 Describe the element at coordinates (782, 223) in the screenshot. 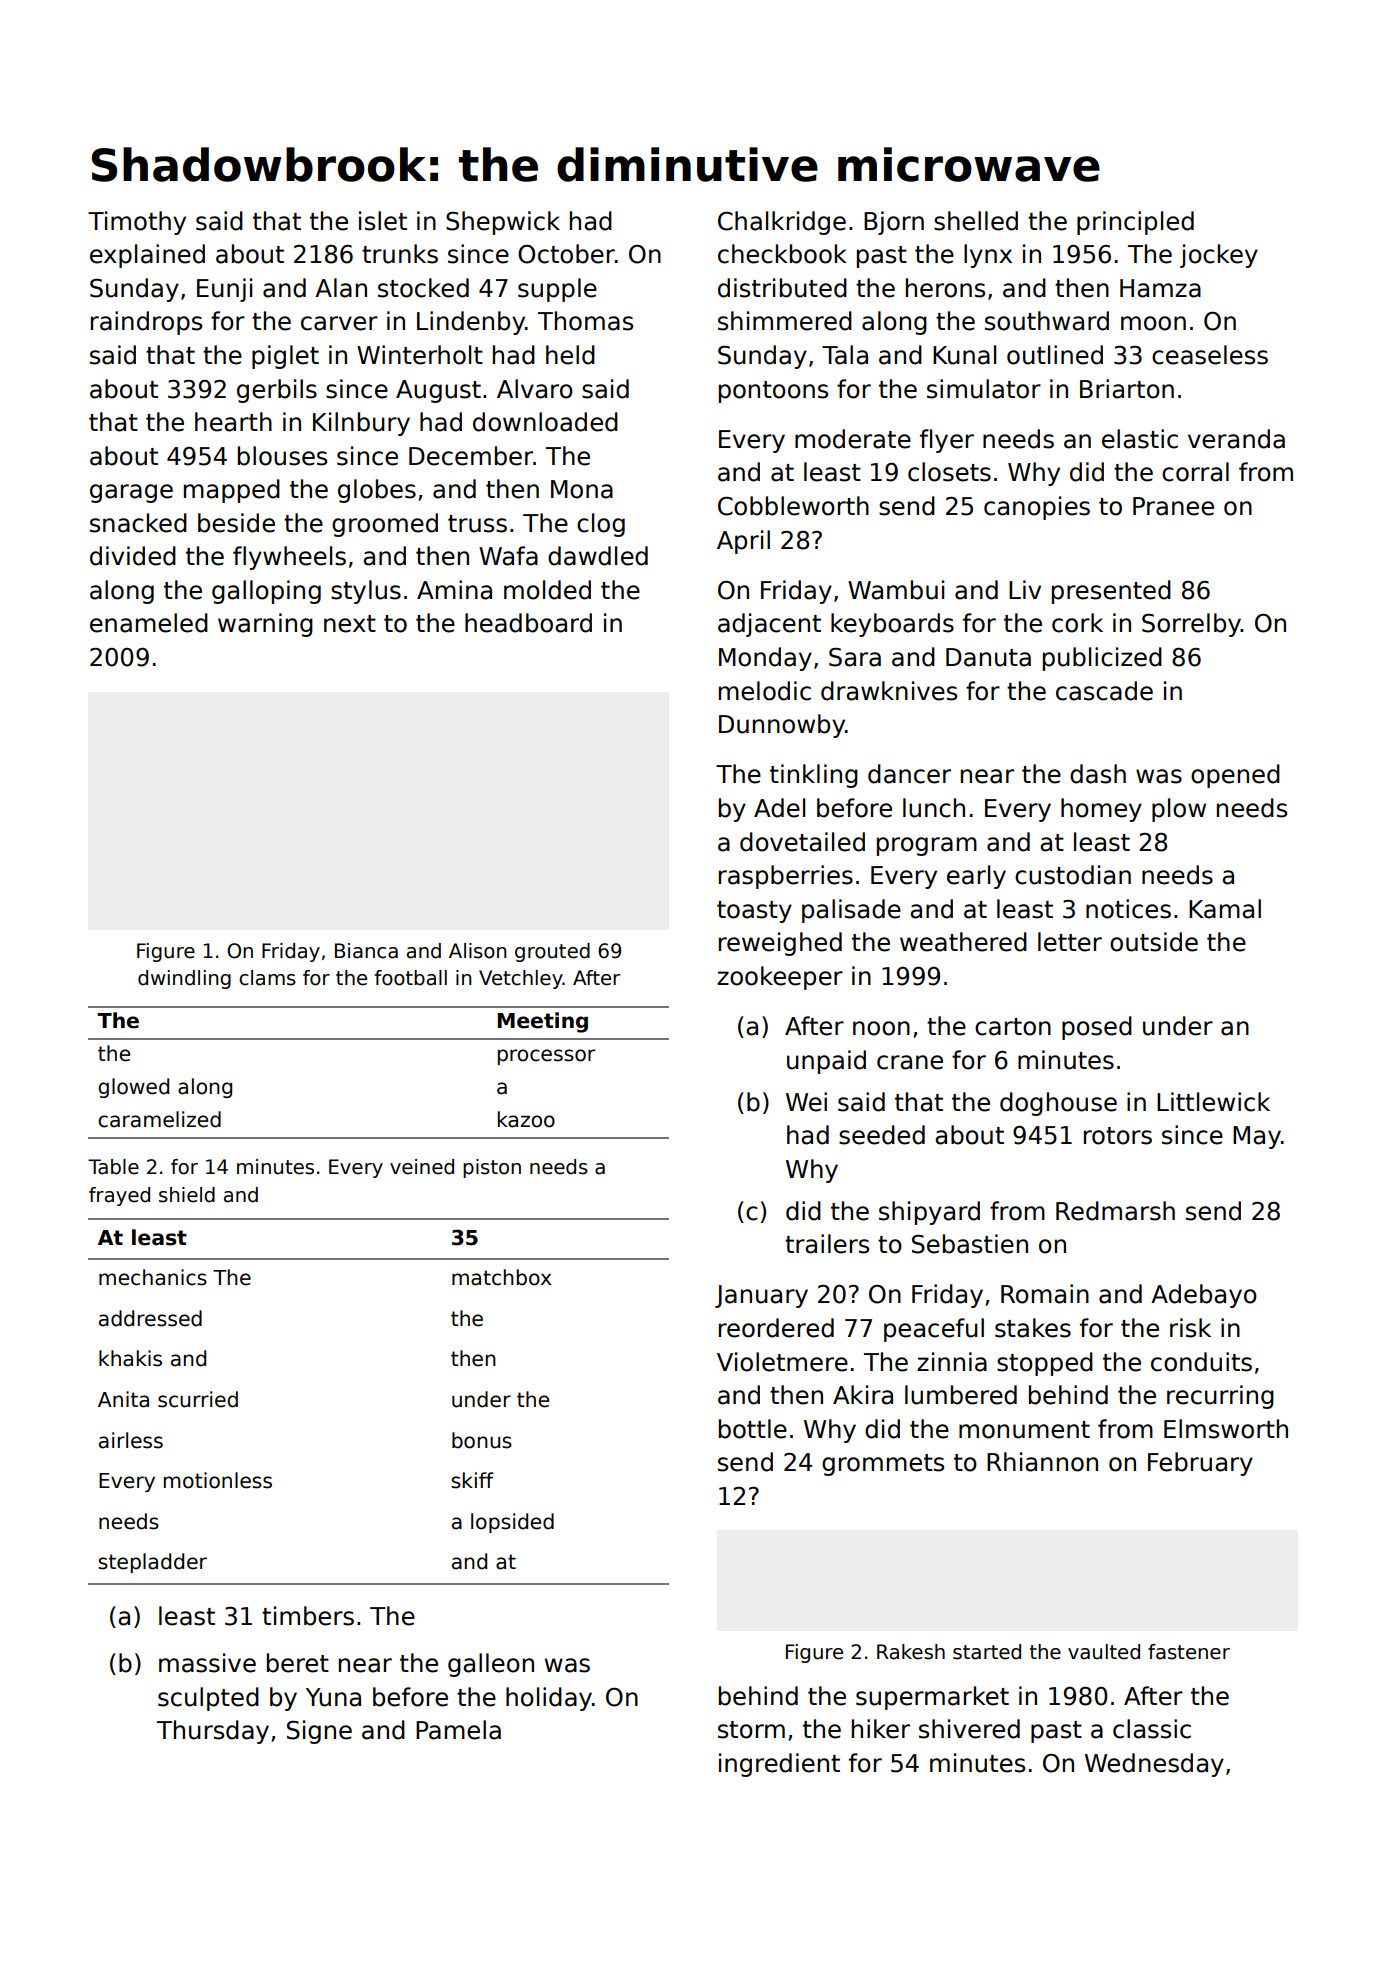

I see `Chalkridge` at that location.
